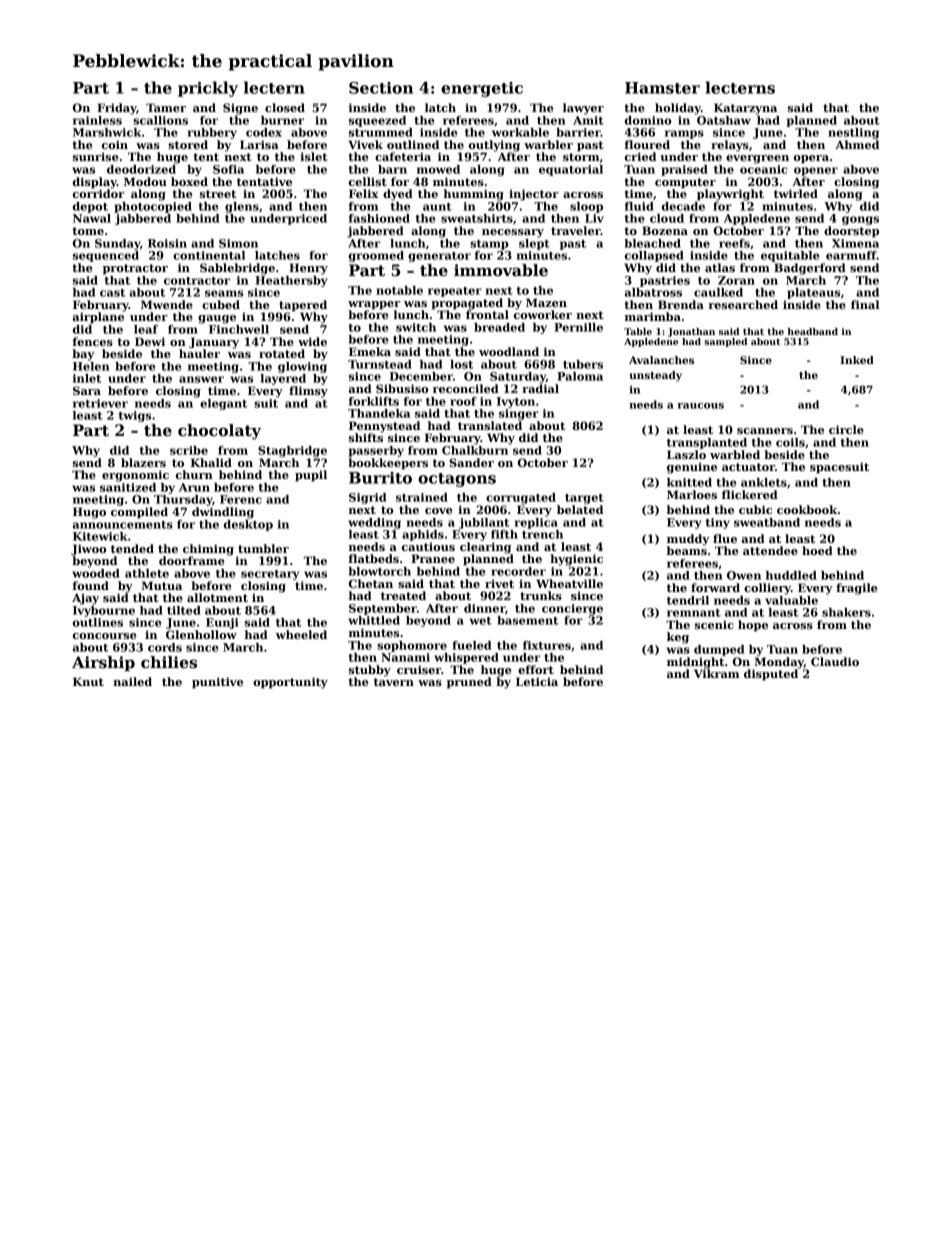  I want to click on hygienic, so click(576, 560).
